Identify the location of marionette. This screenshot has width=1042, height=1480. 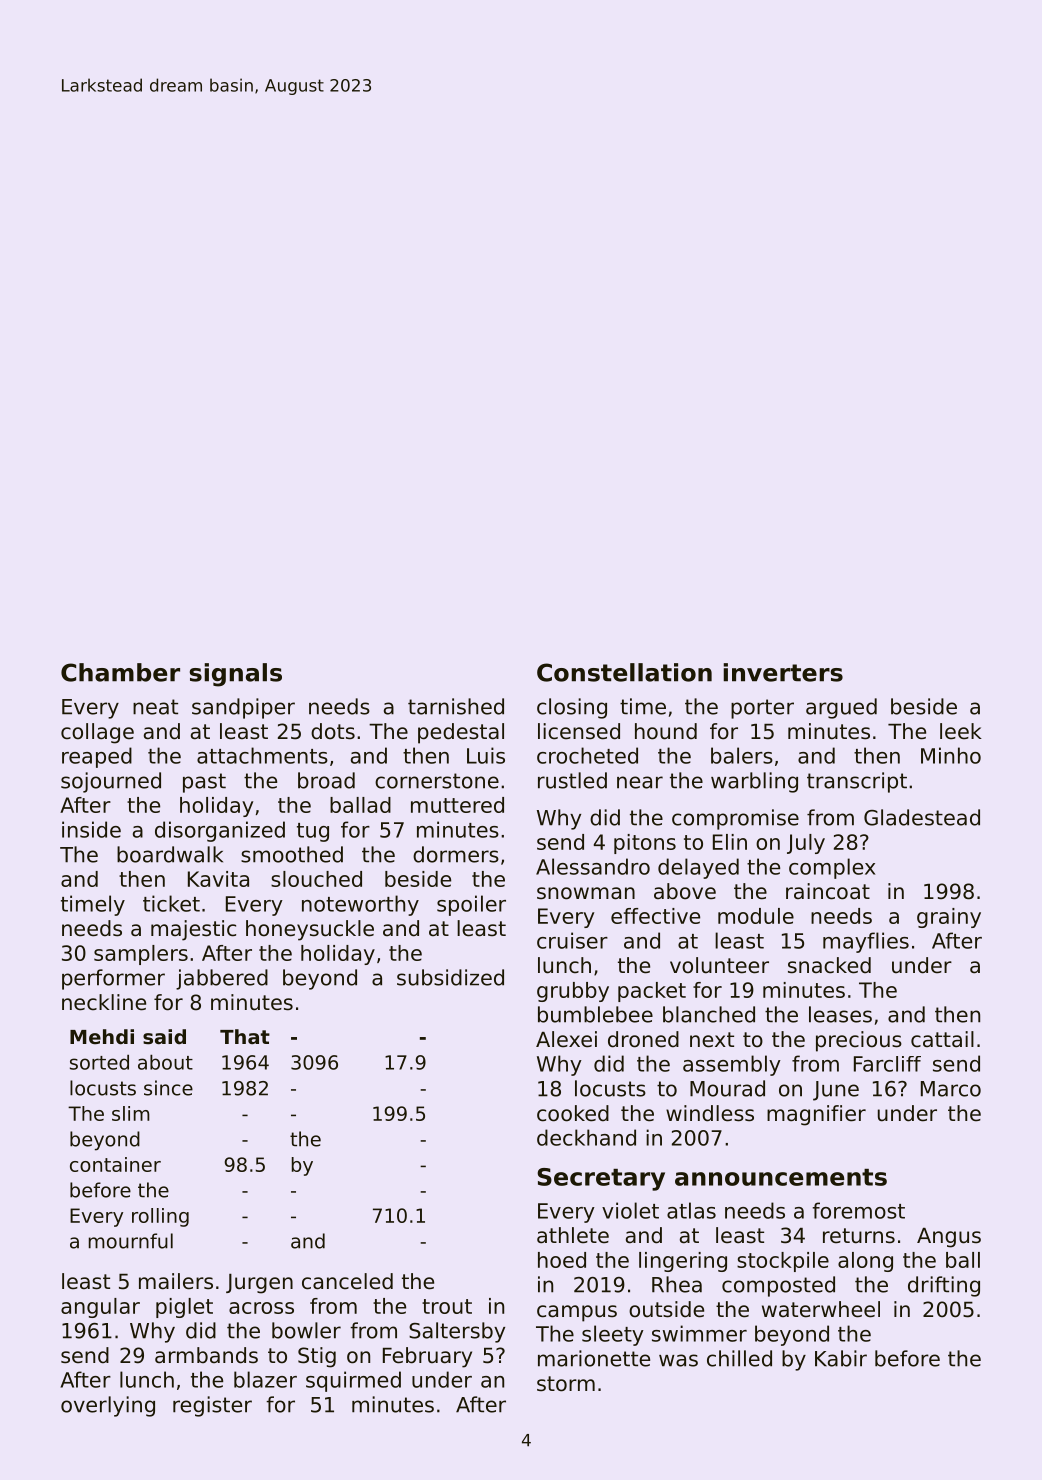
(594, 1358).
